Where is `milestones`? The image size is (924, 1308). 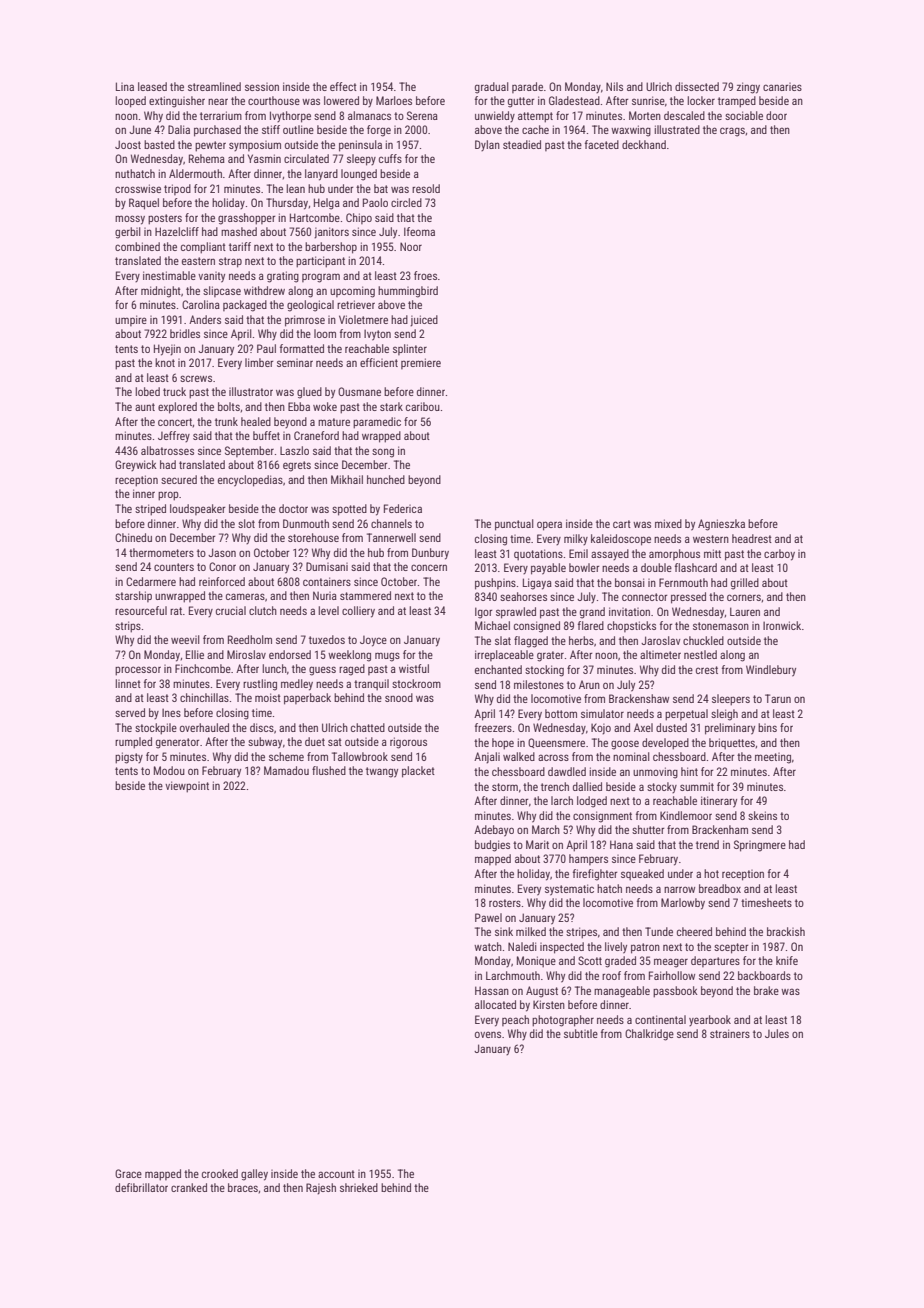 milestones is located at coordinates (539, 684).
